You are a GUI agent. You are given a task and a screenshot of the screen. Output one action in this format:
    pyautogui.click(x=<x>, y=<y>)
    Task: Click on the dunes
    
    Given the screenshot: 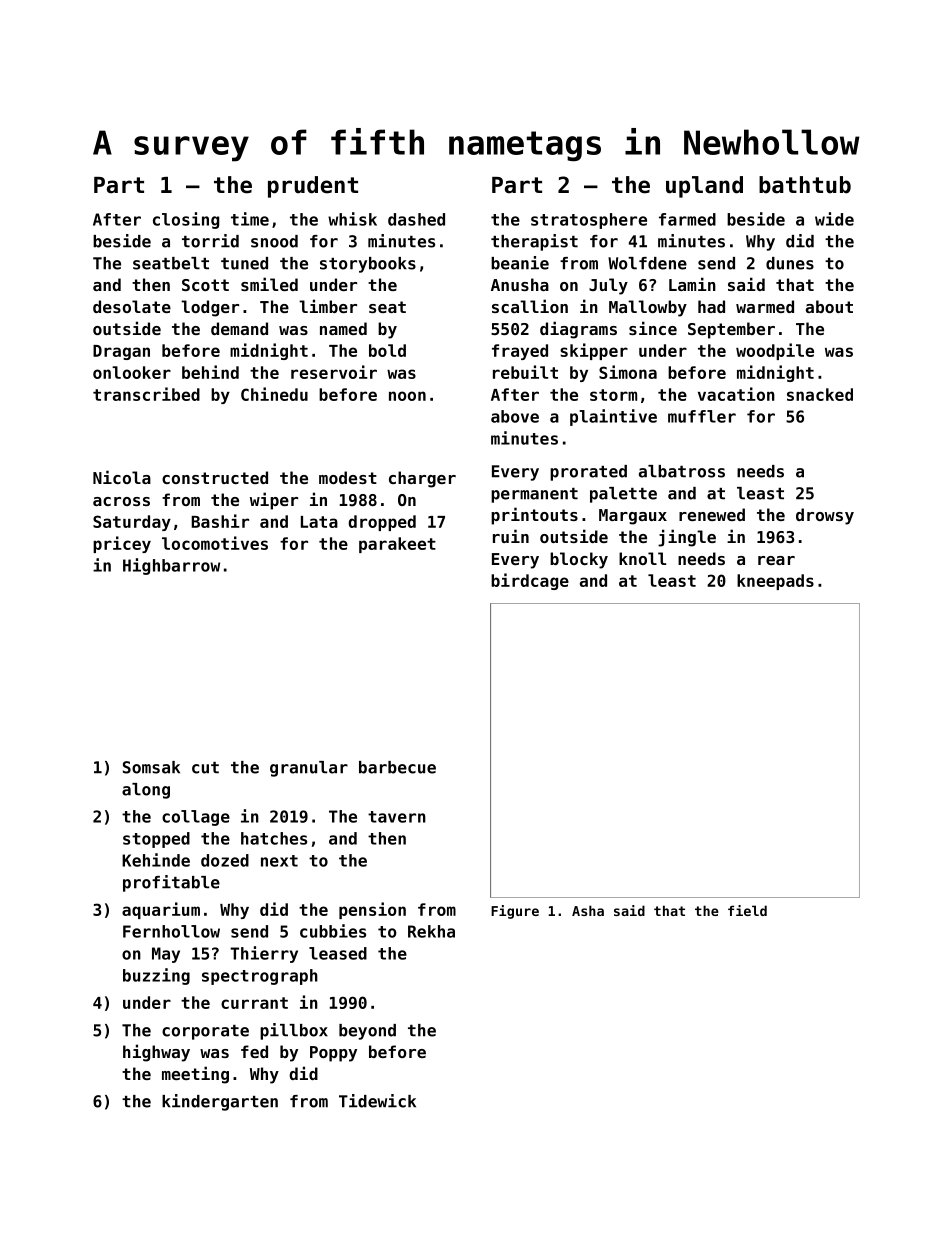 What is the action you would take?
    pyautogui.click(x=790, y=263)
